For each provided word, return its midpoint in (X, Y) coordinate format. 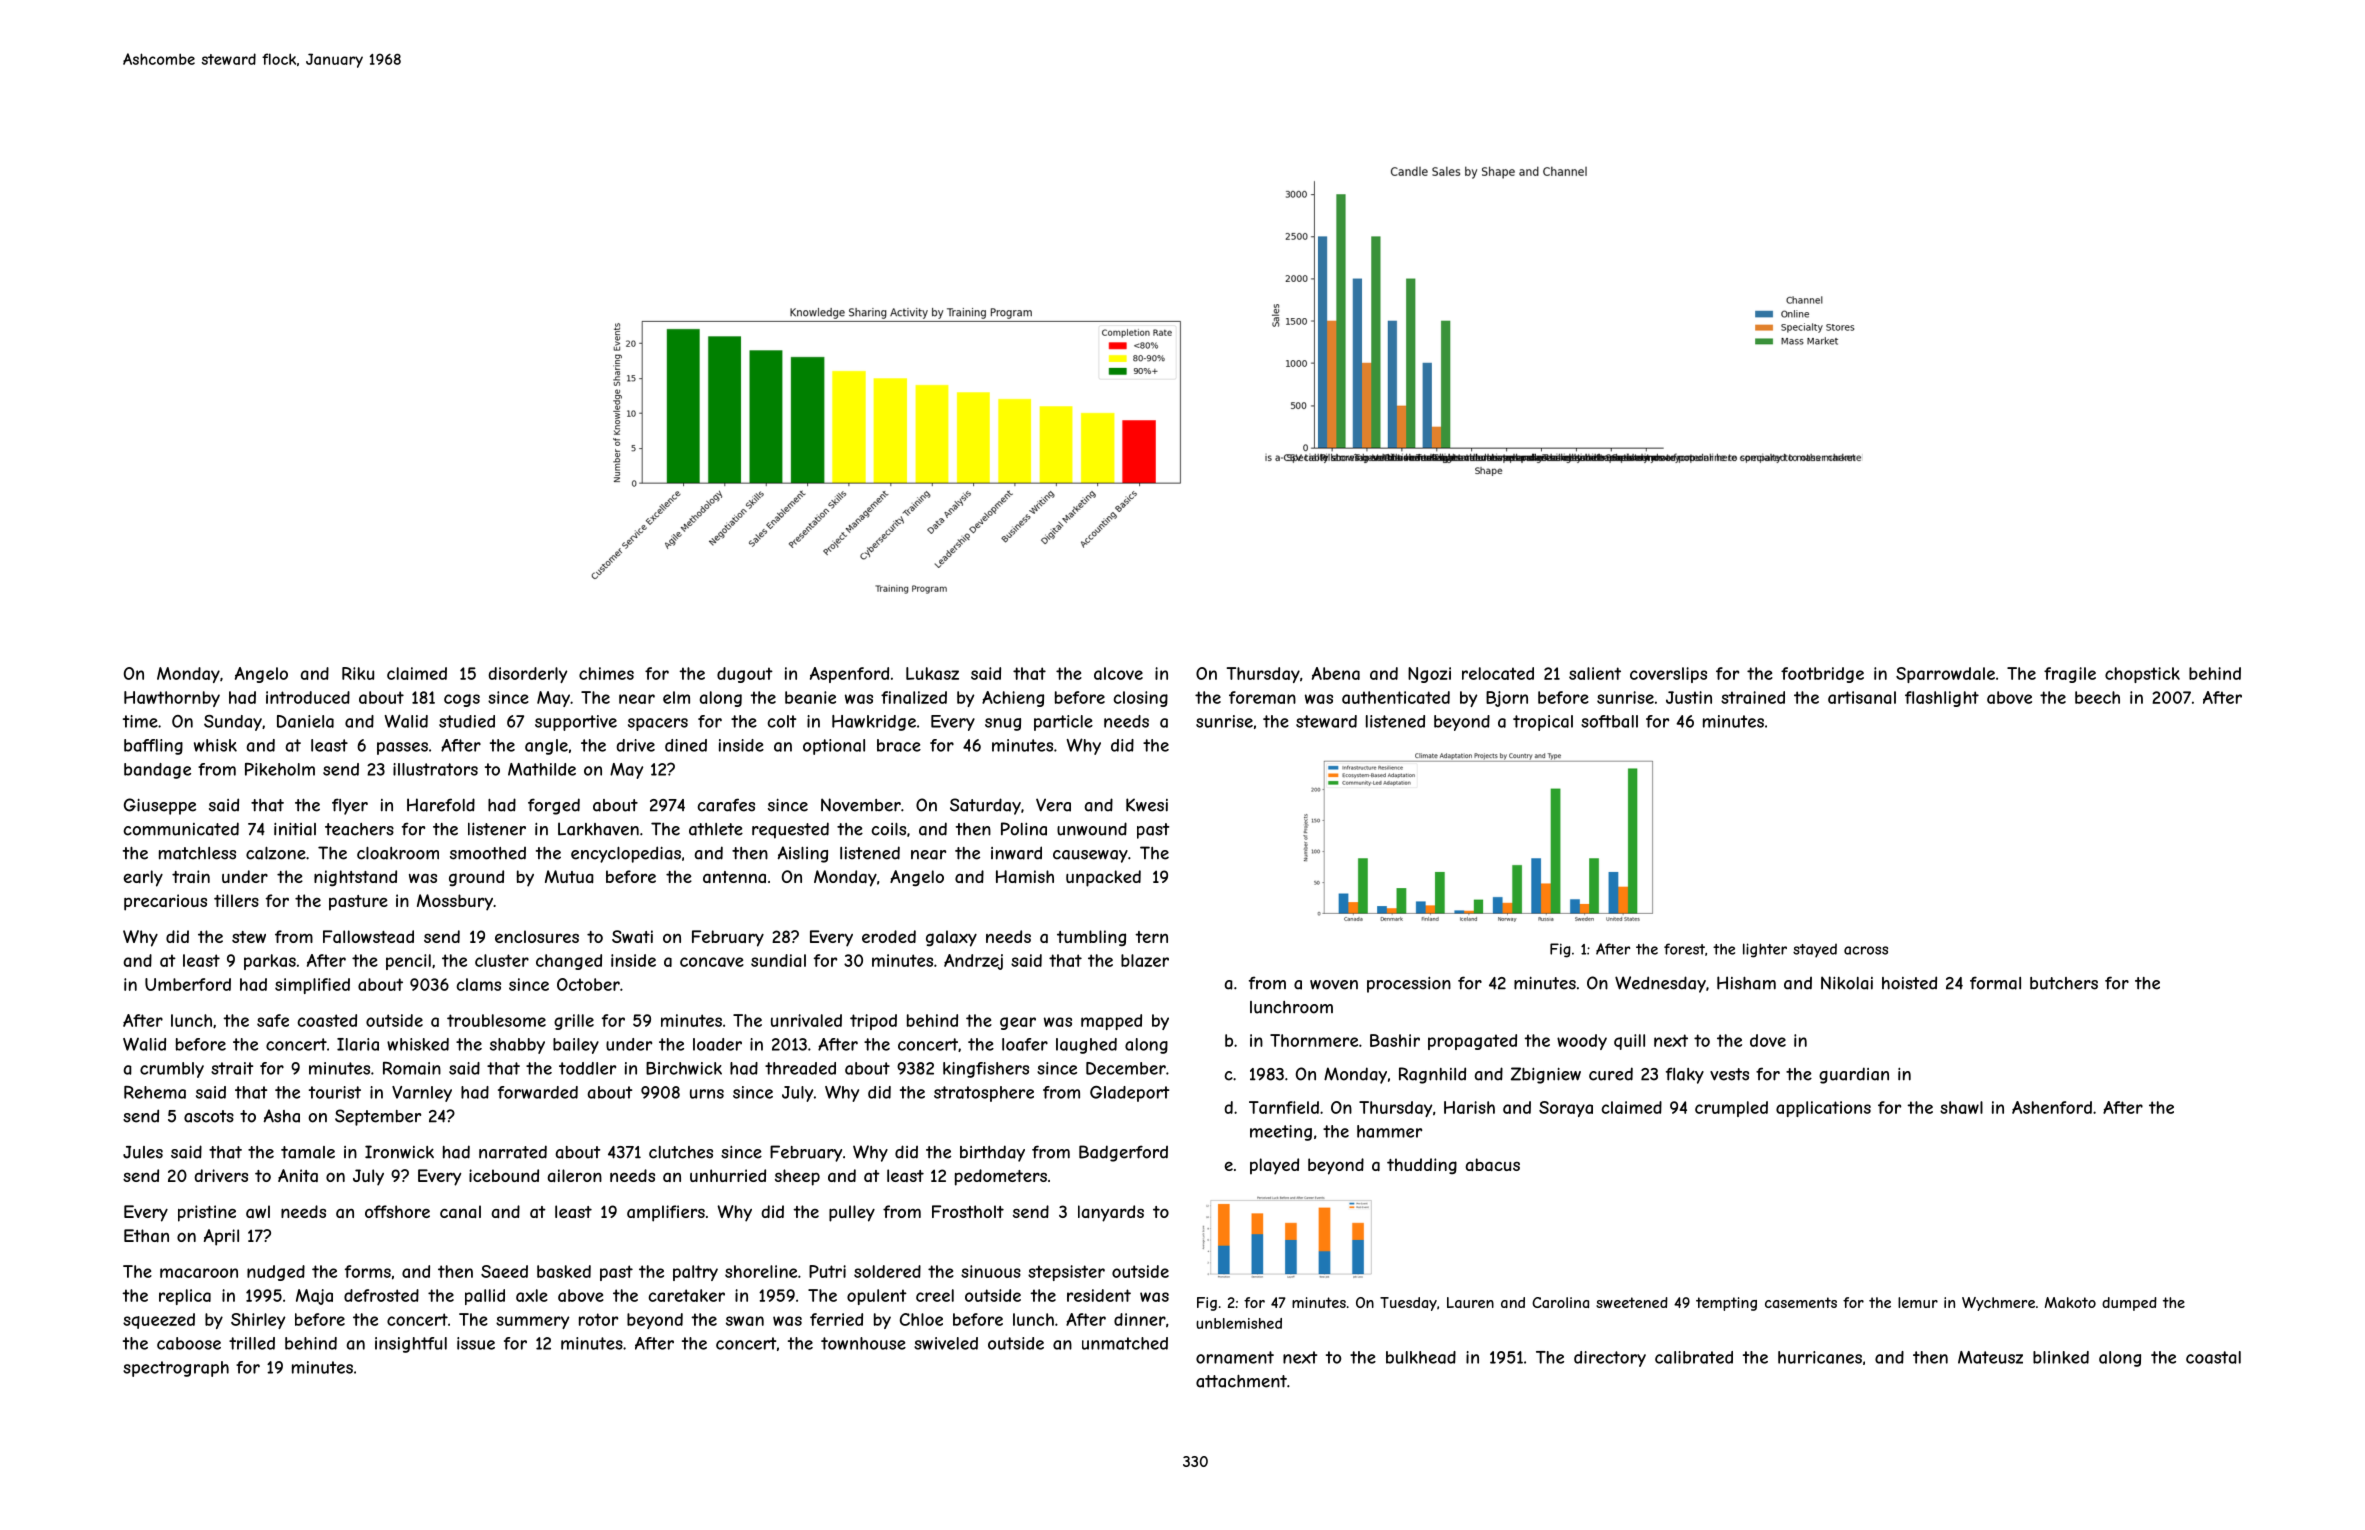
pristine (207, 1213)
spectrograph (176, 1369)
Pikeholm (280, 769)
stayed (1815, 950)
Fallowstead (368, 936)
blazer (1145, 960)
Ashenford (2052, 1107)
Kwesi (1147, 805)
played (1274, 1166)
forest (1684, 949)
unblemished (1239, 1323)
